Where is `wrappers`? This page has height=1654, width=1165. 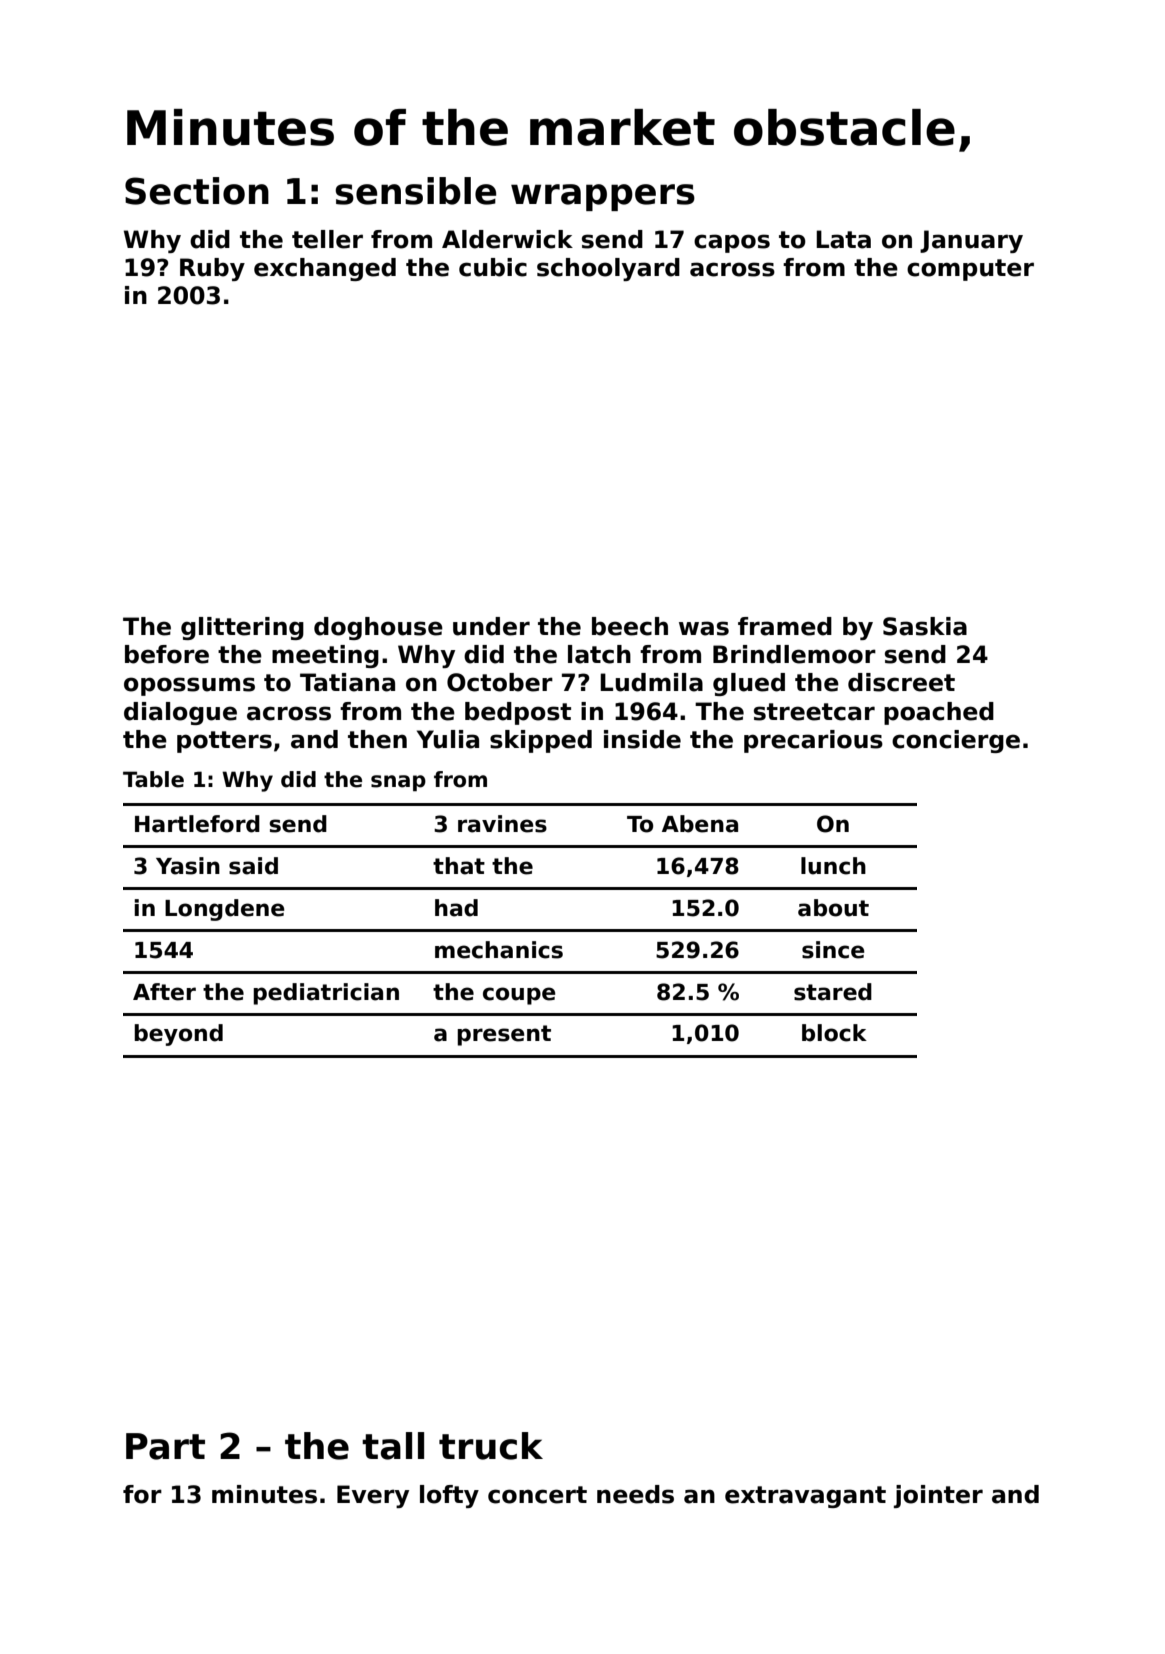 wrappers is located at coordinates (603, 197).
